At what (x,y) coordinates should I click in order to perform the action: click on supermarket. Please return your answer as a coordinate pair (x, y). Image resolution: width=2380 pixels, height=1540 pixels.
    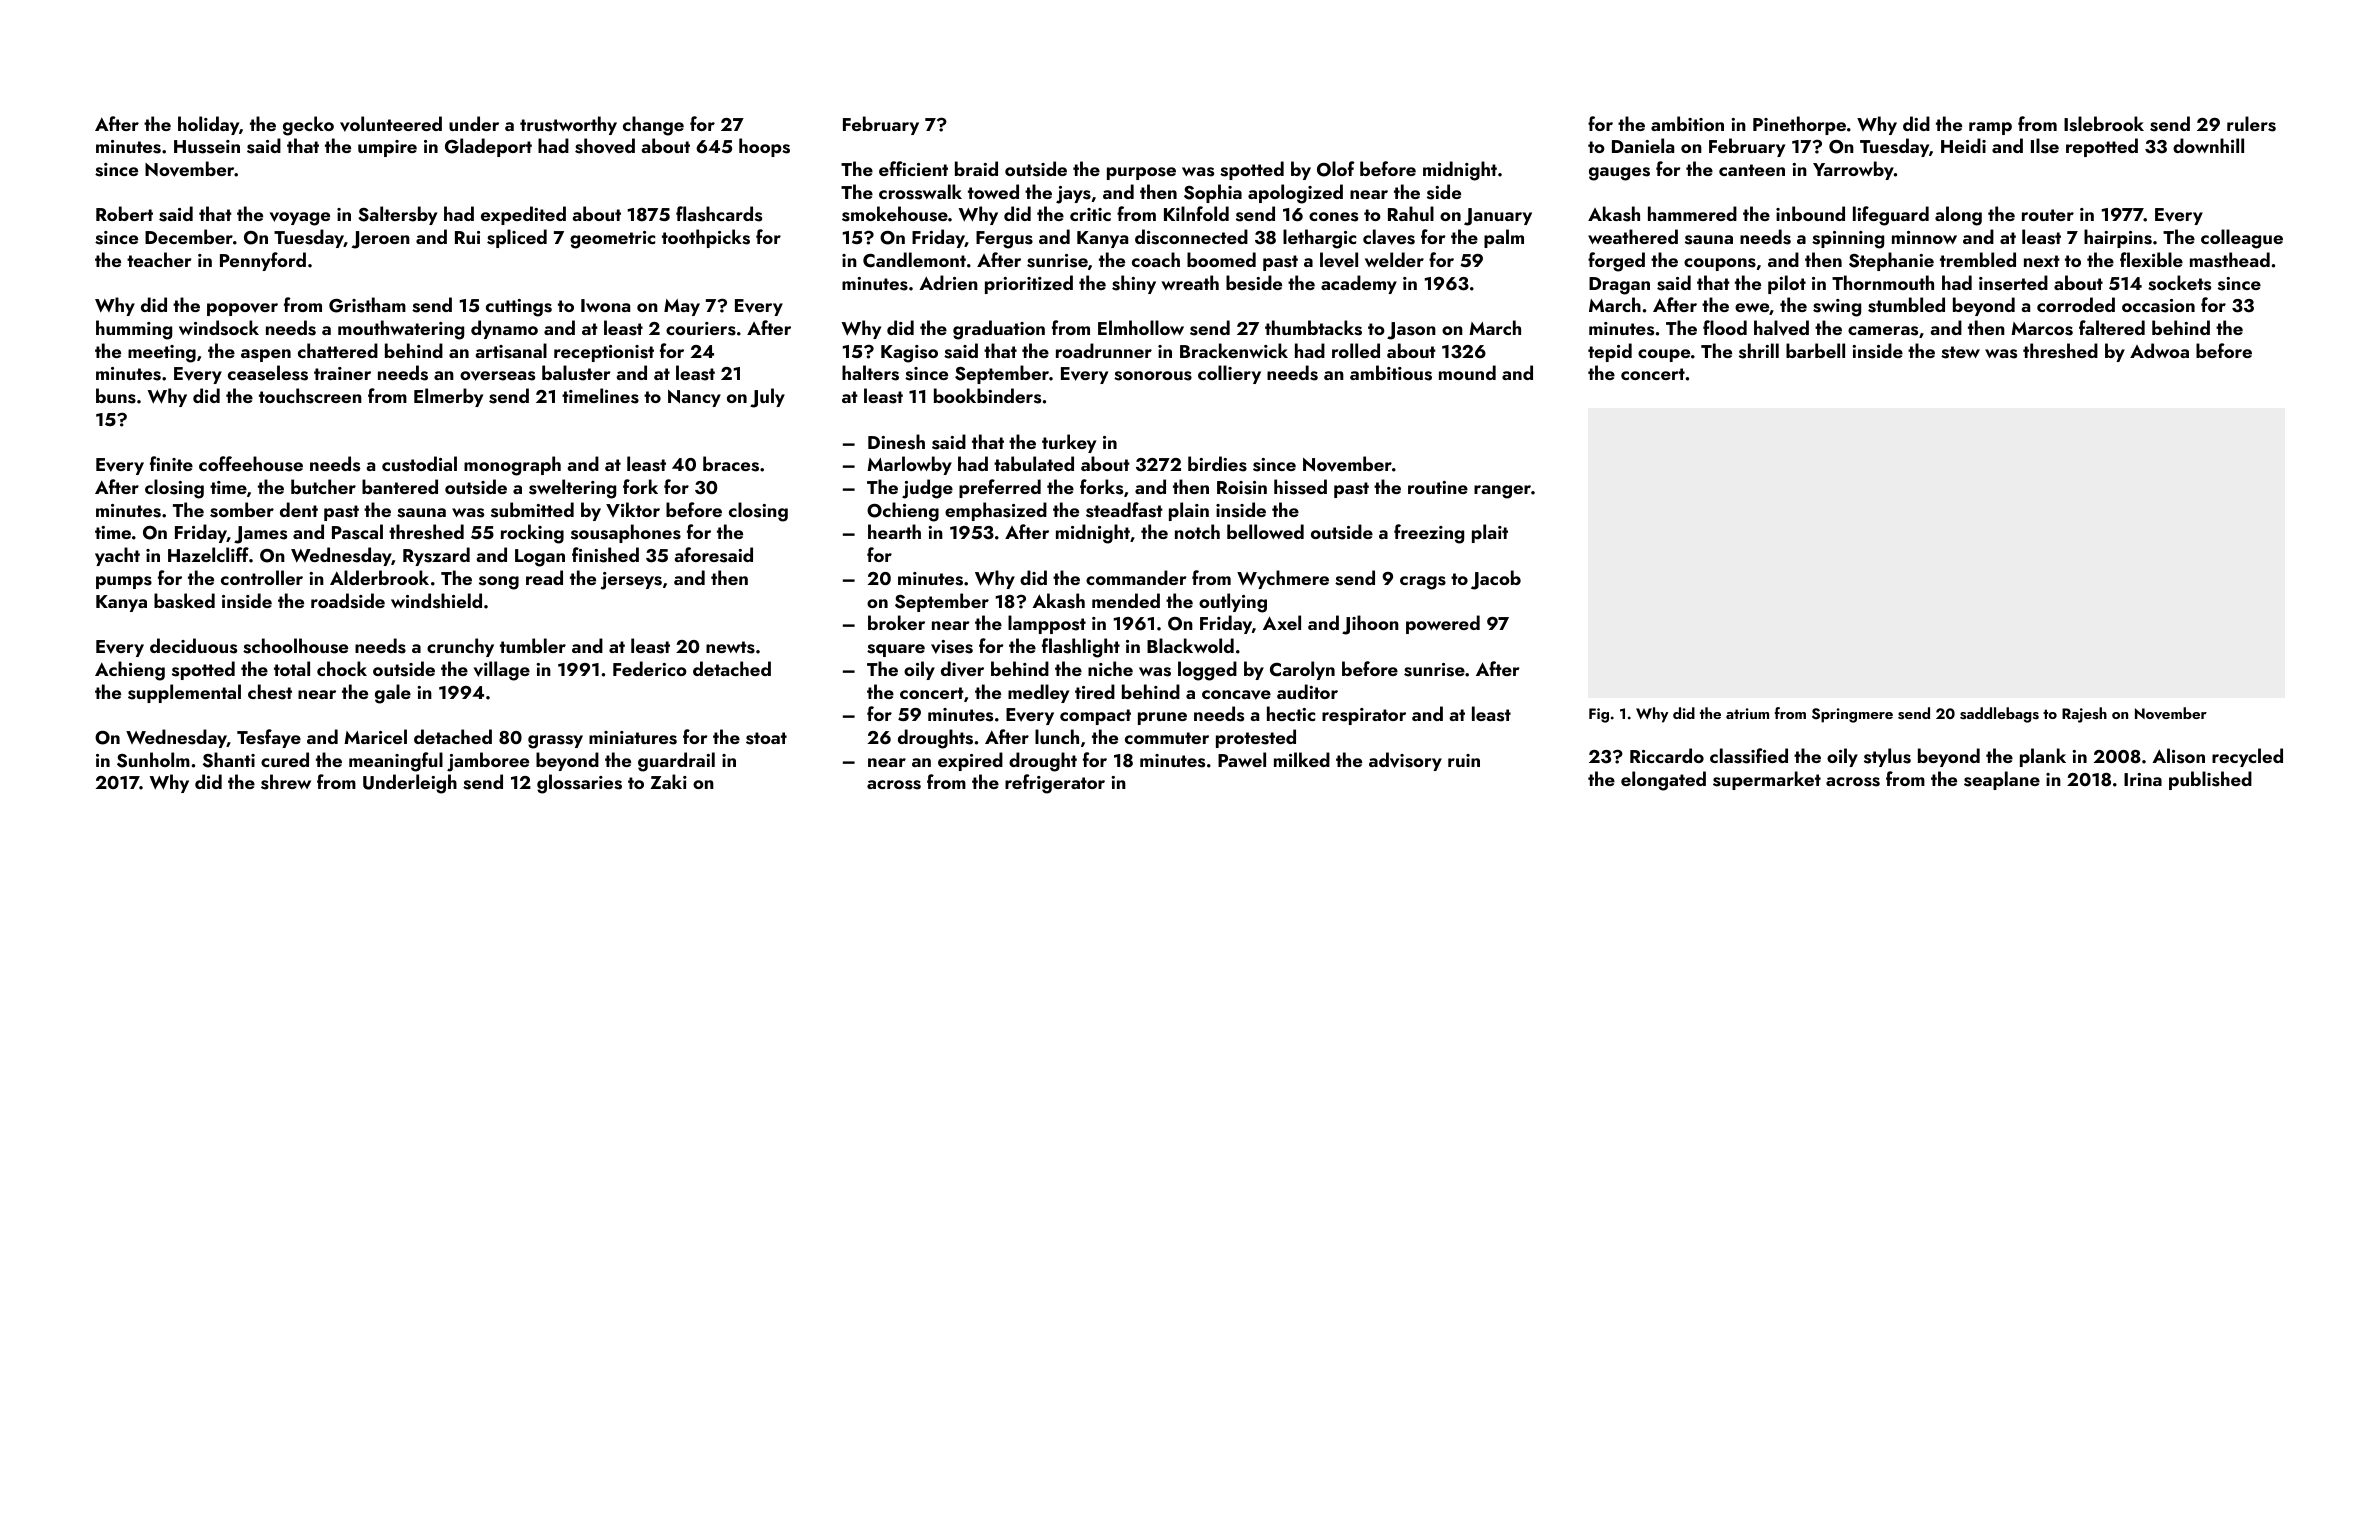
    Looking at the image, I should click on (1767, 780).
